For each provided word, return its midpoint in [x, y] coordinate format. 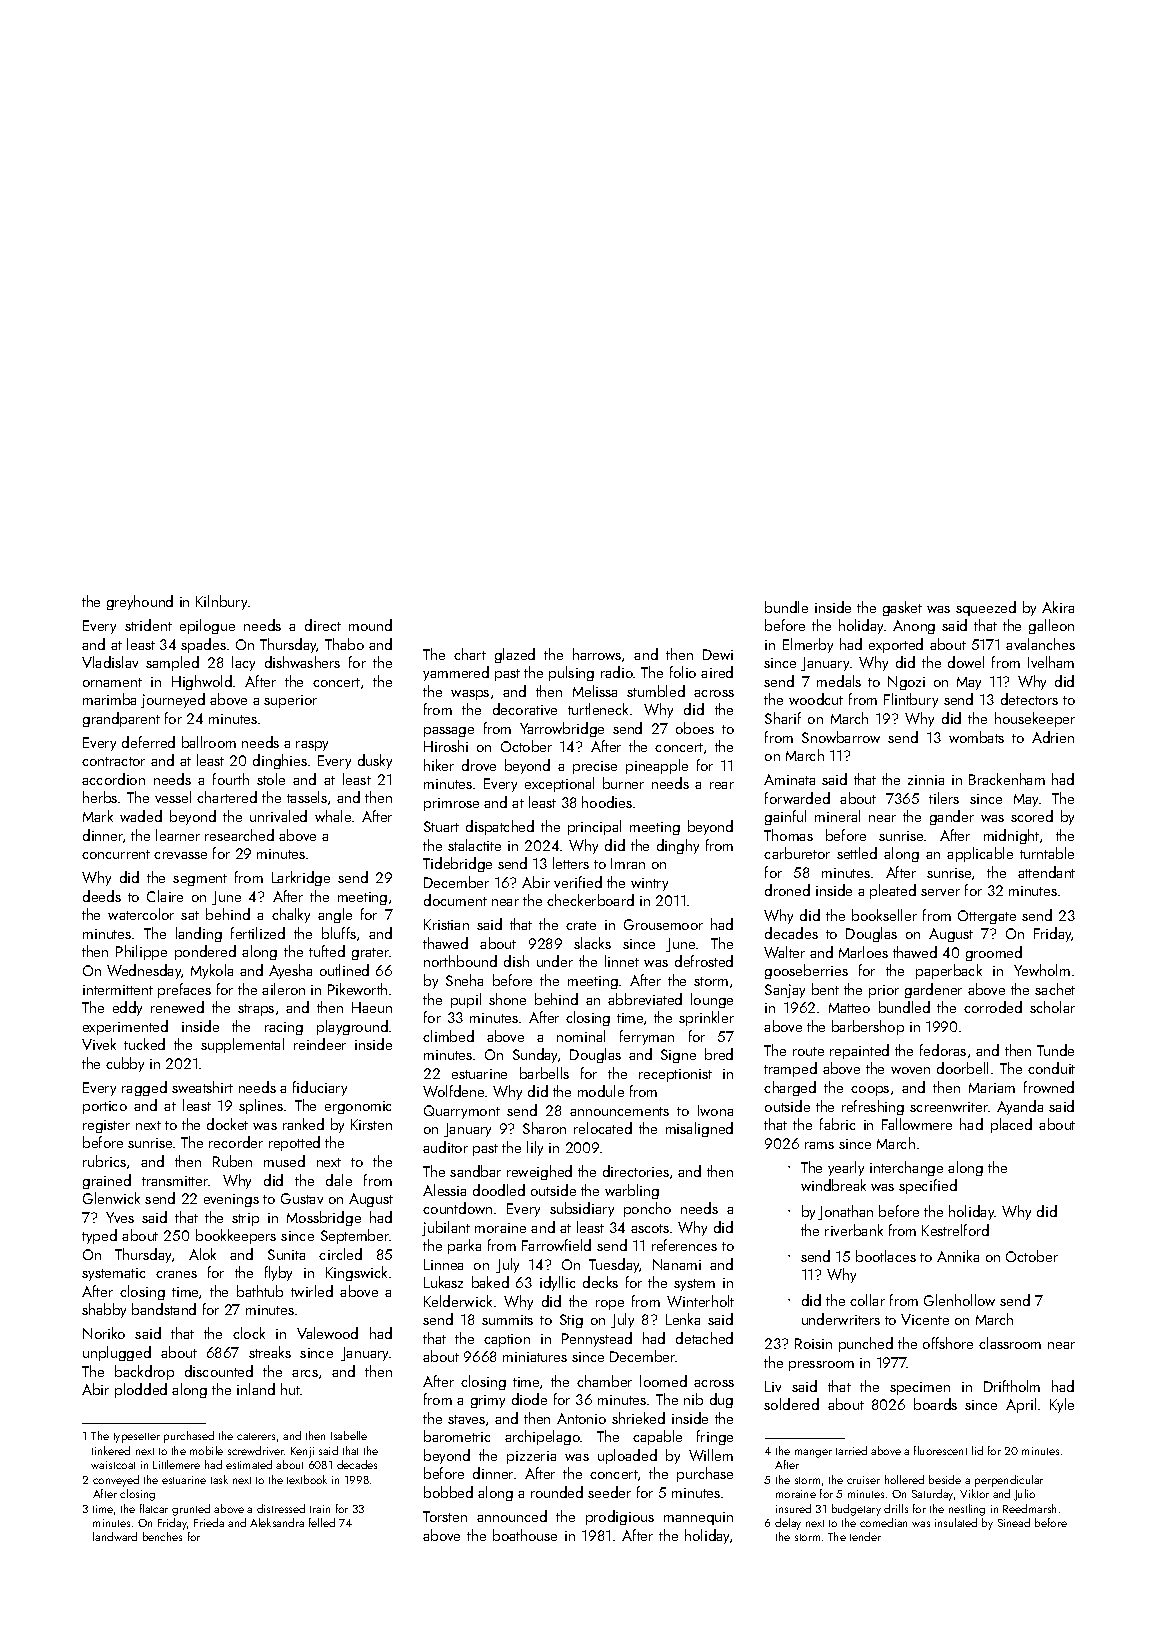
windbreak [833, 1185]
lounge [712, 1000]
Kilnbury [221, 602]
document [455, 900]
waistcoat [113, 1465]
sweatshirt [202, 1087]
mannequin [698, 1518]
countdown [457, 1208]
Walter [784, 952]
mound [370, 625]
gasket [902, 608]
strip [245, 1219]
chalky [291, 915]
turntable [1047, 853]
